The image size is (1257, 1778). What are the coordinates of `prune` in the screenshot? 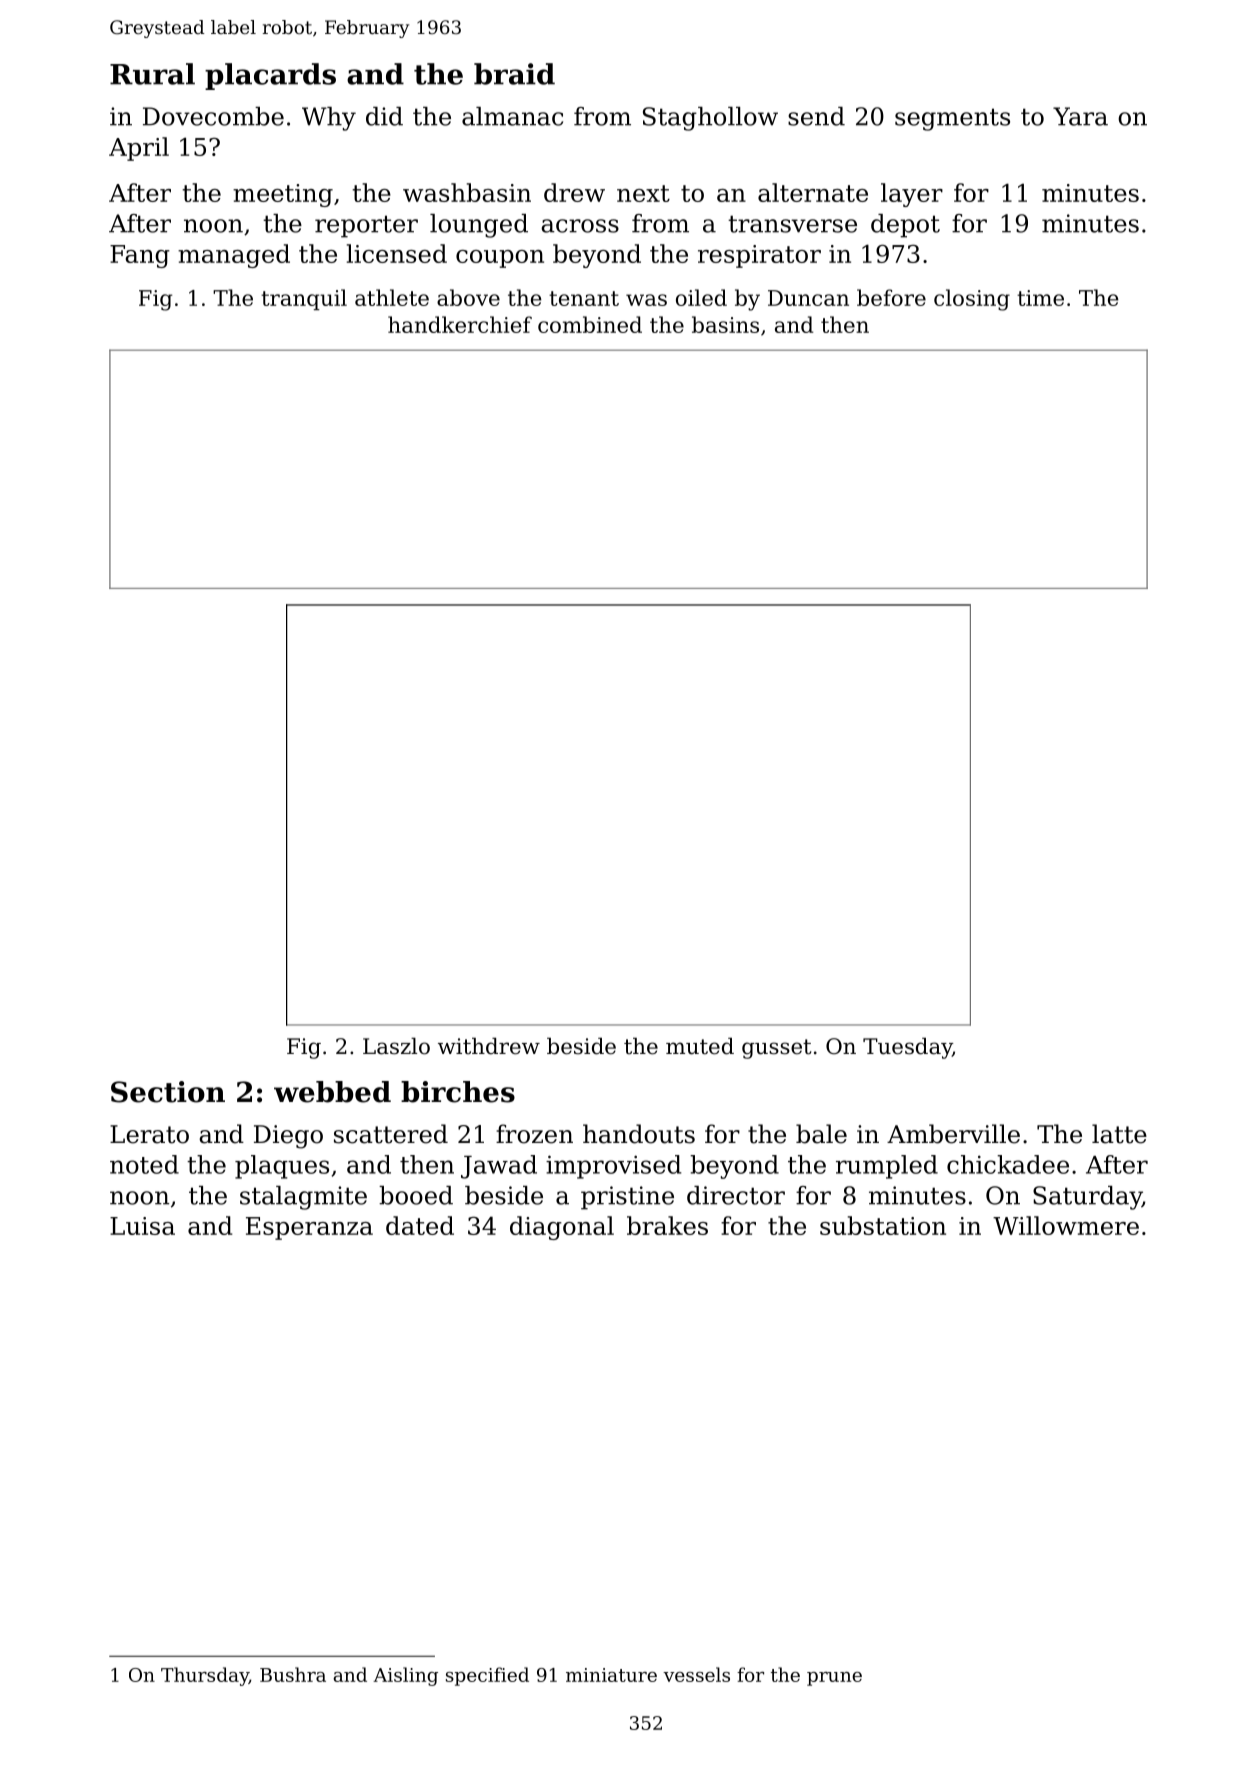 It's located at (834, 1679).
